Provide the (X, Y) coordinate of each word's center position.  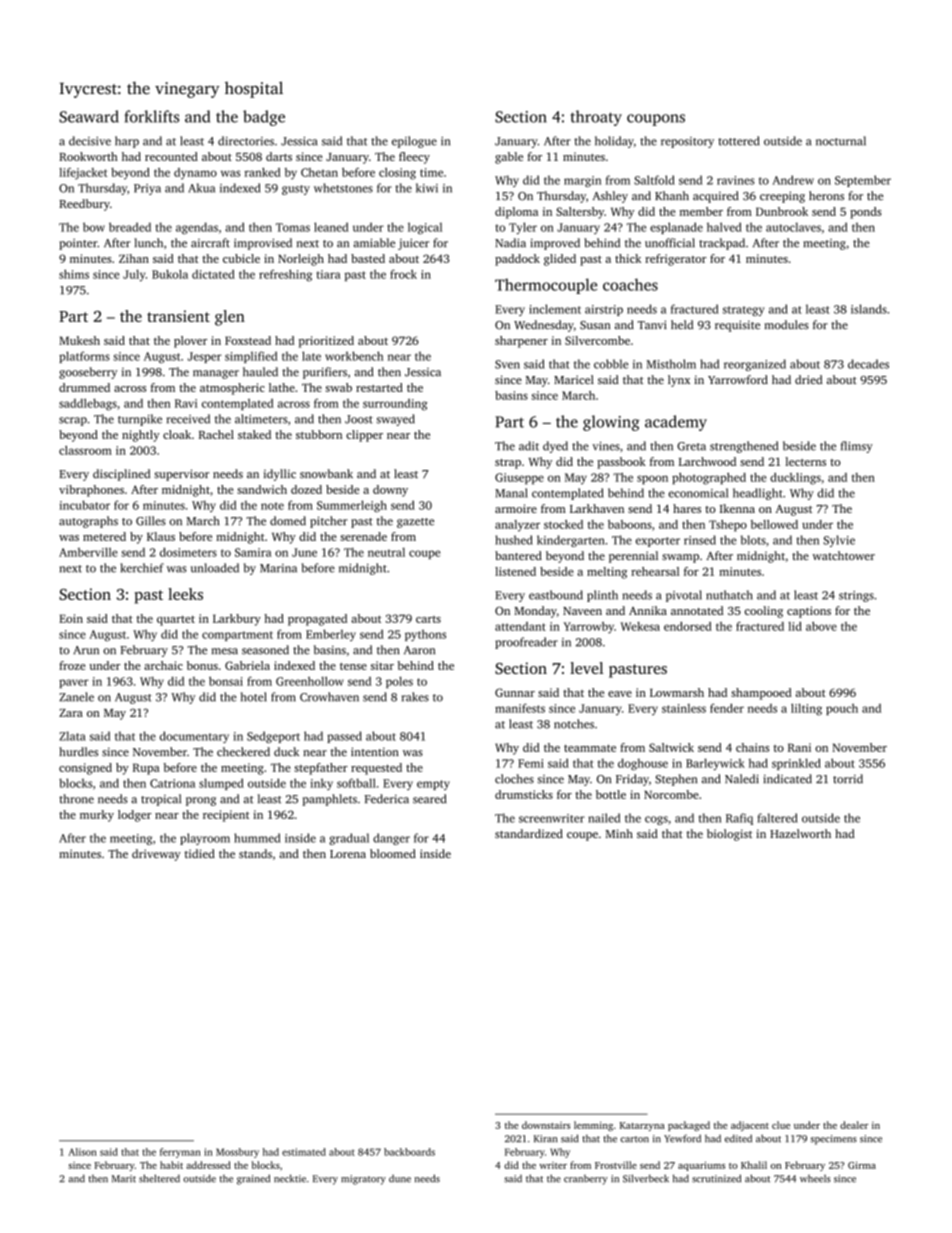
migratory (363, 1180)
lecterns (805, 461)
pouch (842, 709)
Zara (71, 713)
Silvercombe (597, 340)
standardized (529, 833)
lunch (149, 243)
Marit (124, 1179)
